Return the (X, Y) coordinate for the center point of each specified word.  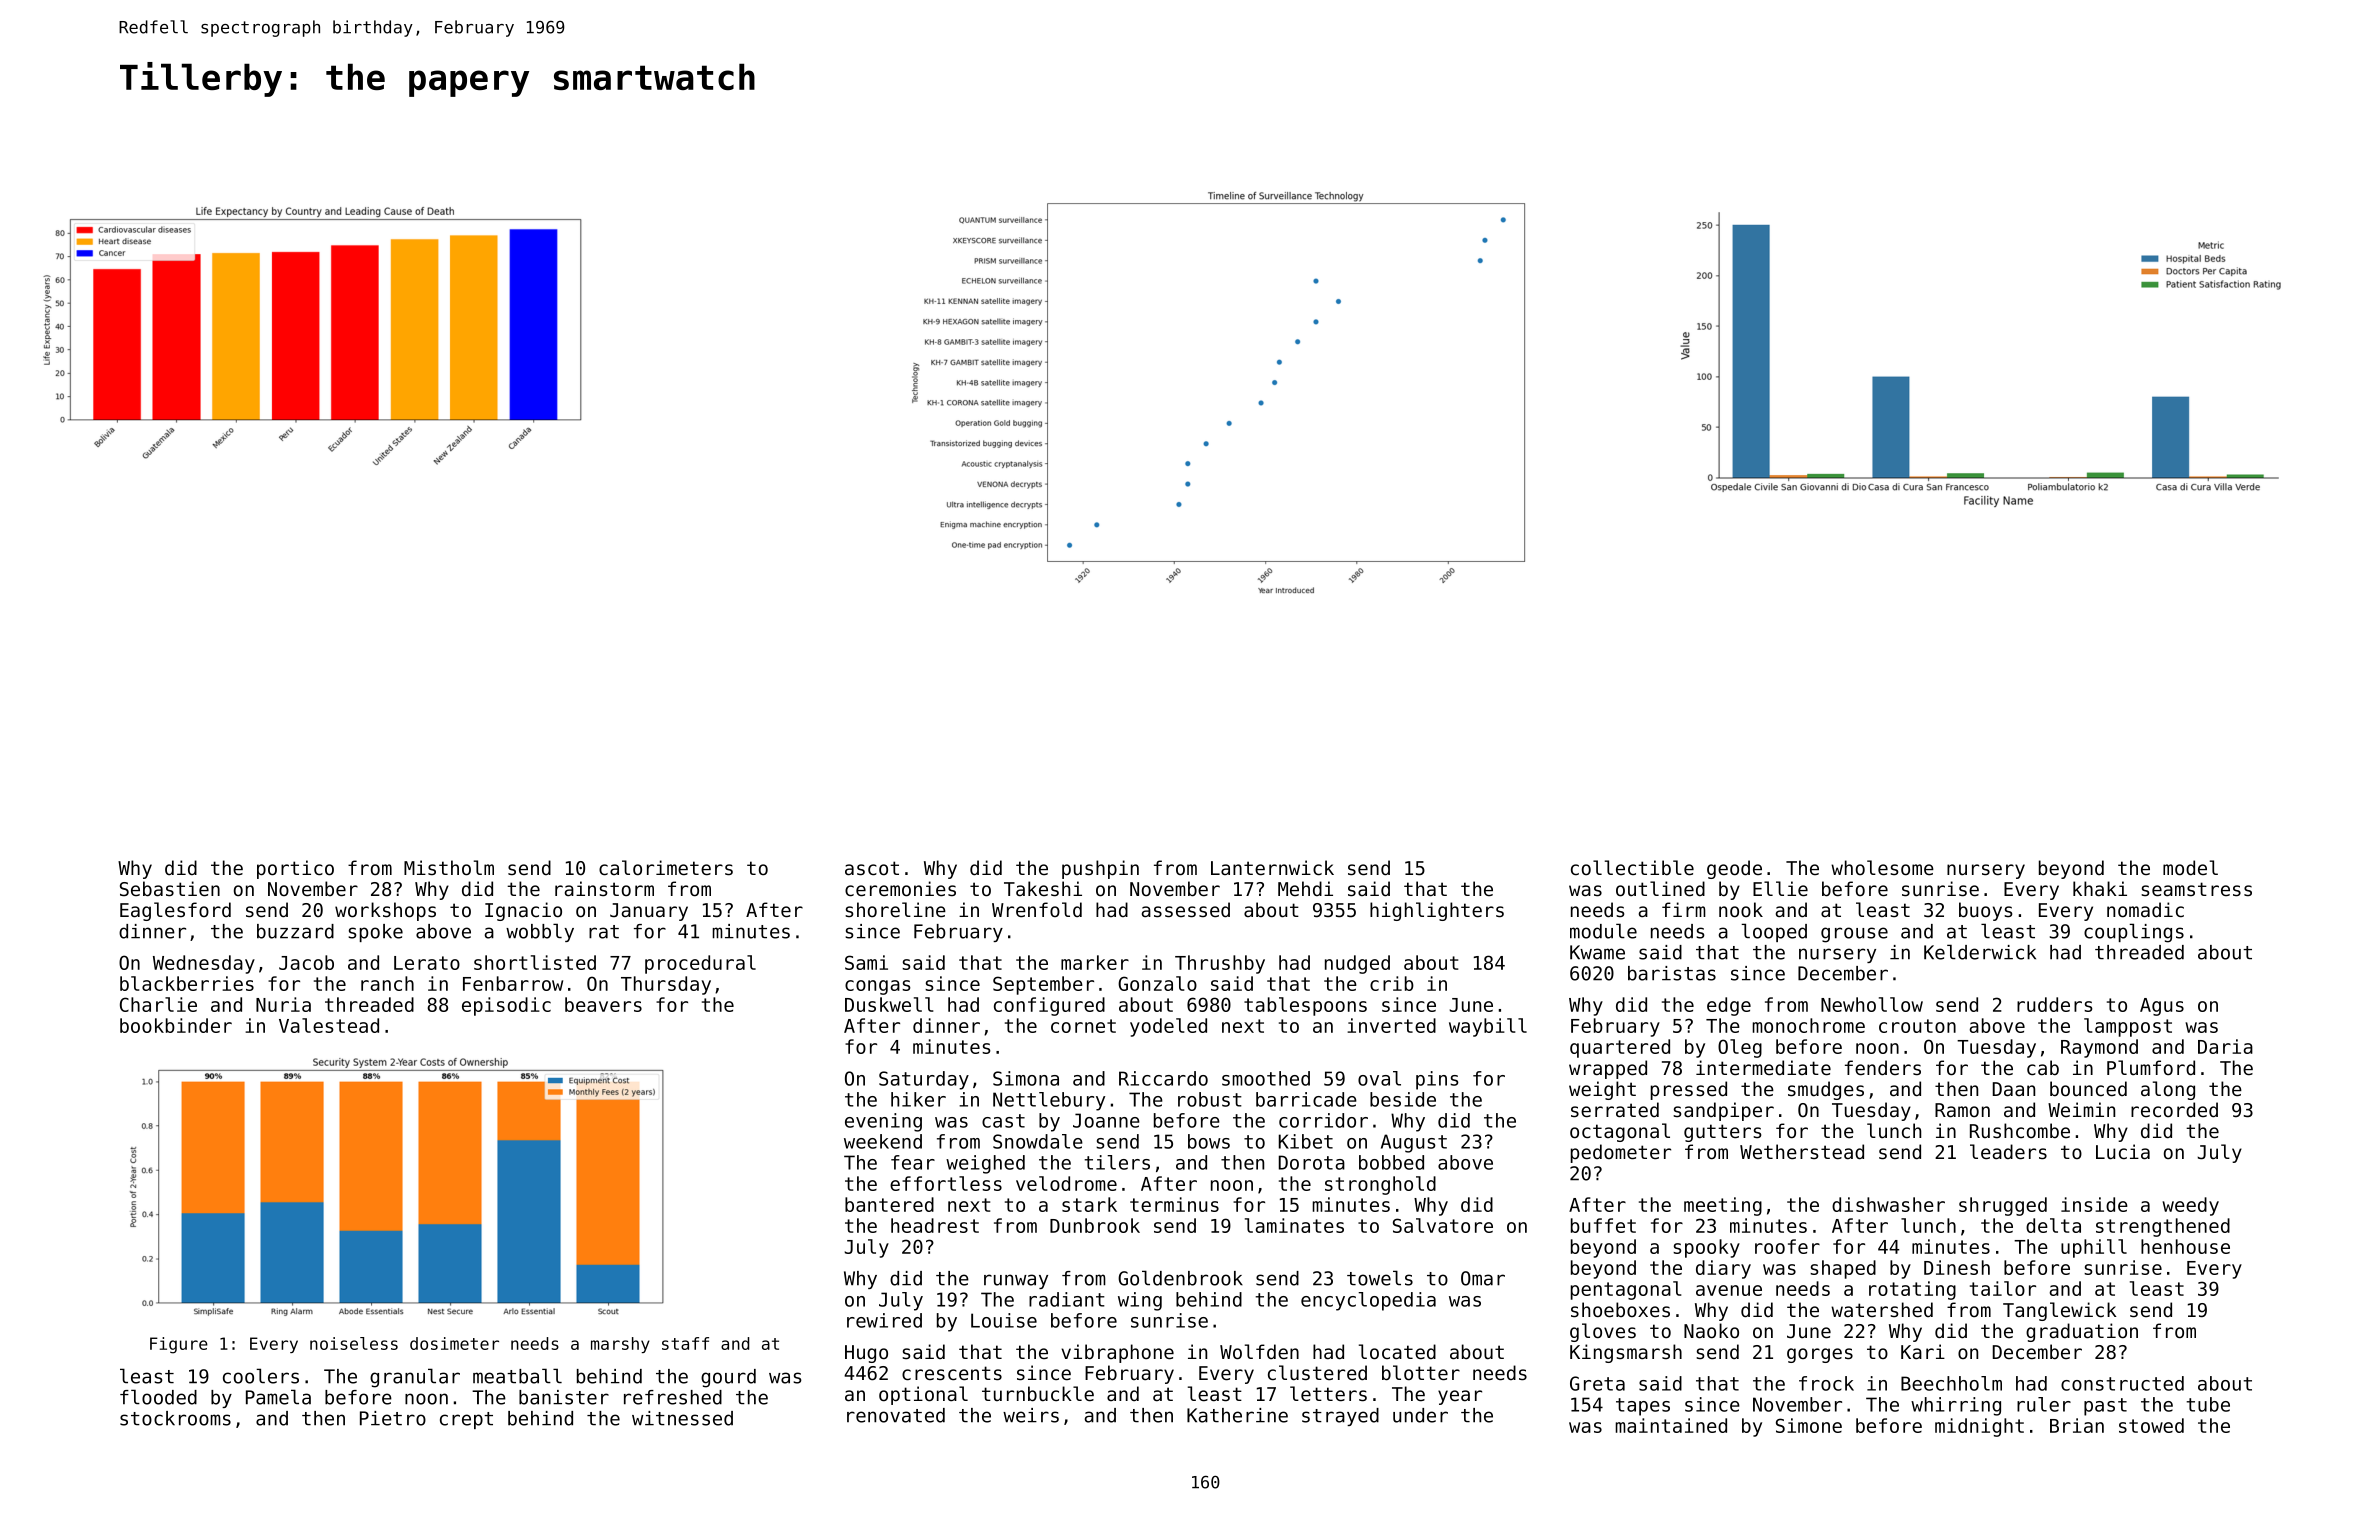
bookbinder (176, 1025)
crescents (952, 1373)
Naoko (1711, 1331)
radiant (1067, 1299)
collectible (1632, 868)
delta (2053, 1225)
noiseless (354, 1343)
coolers (261, 1376)
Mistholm (449, 868)
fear (913, 1162)
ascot (872, 868)
